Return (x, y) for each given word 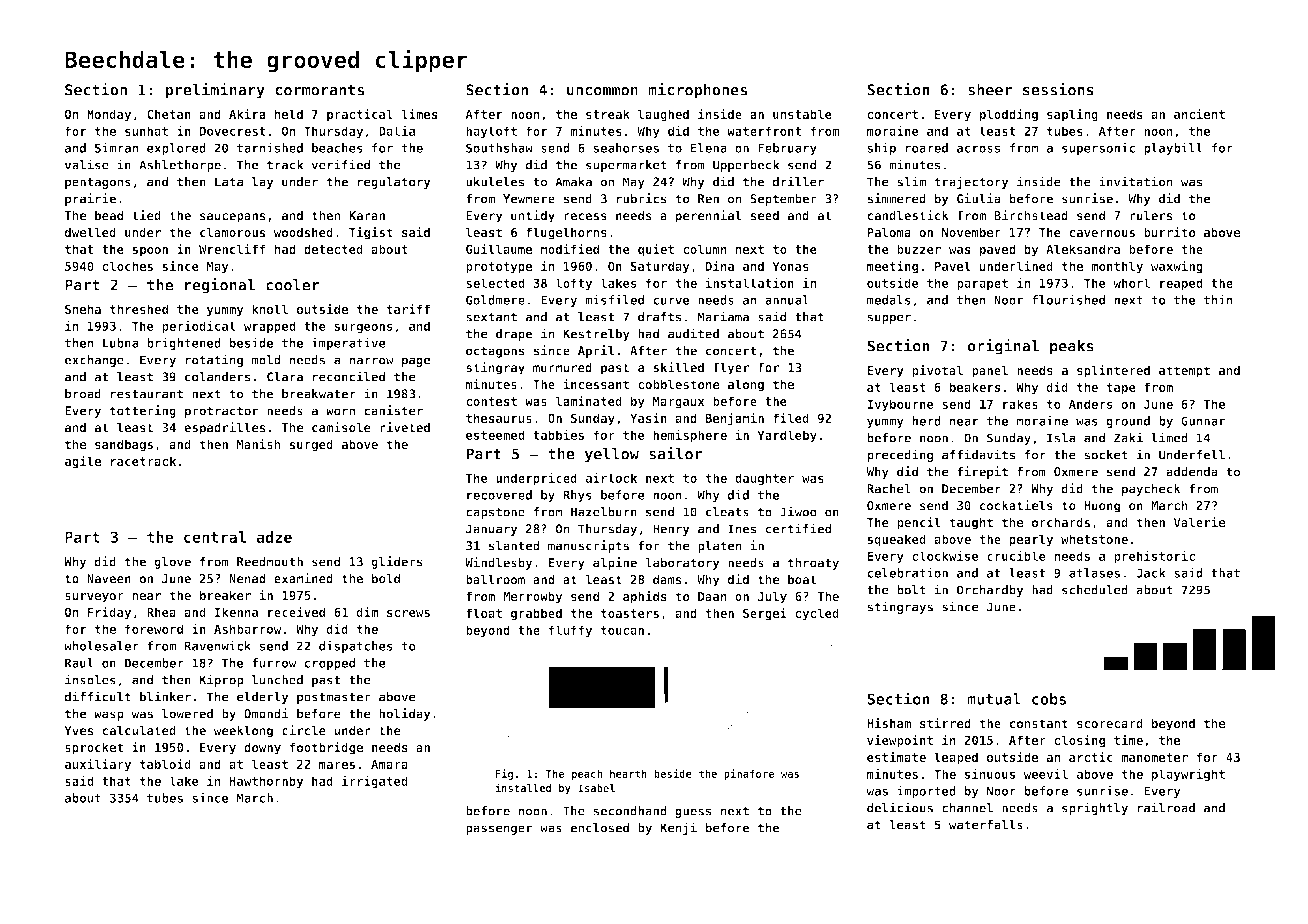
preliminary (215, 91)
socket (1106, 455)
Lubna (121, 343)
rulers (1151, 215)
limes (419, 114)
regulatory (394, 183)
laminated (589, 401)
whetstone (1094, 539)
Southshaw (499, 148)
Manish (259, 444)
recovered (499, 495)
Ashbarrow (247, 629)
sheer (990, 90)
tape (1121, 389)
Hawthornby (266, 782)
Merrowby (533, 597)
